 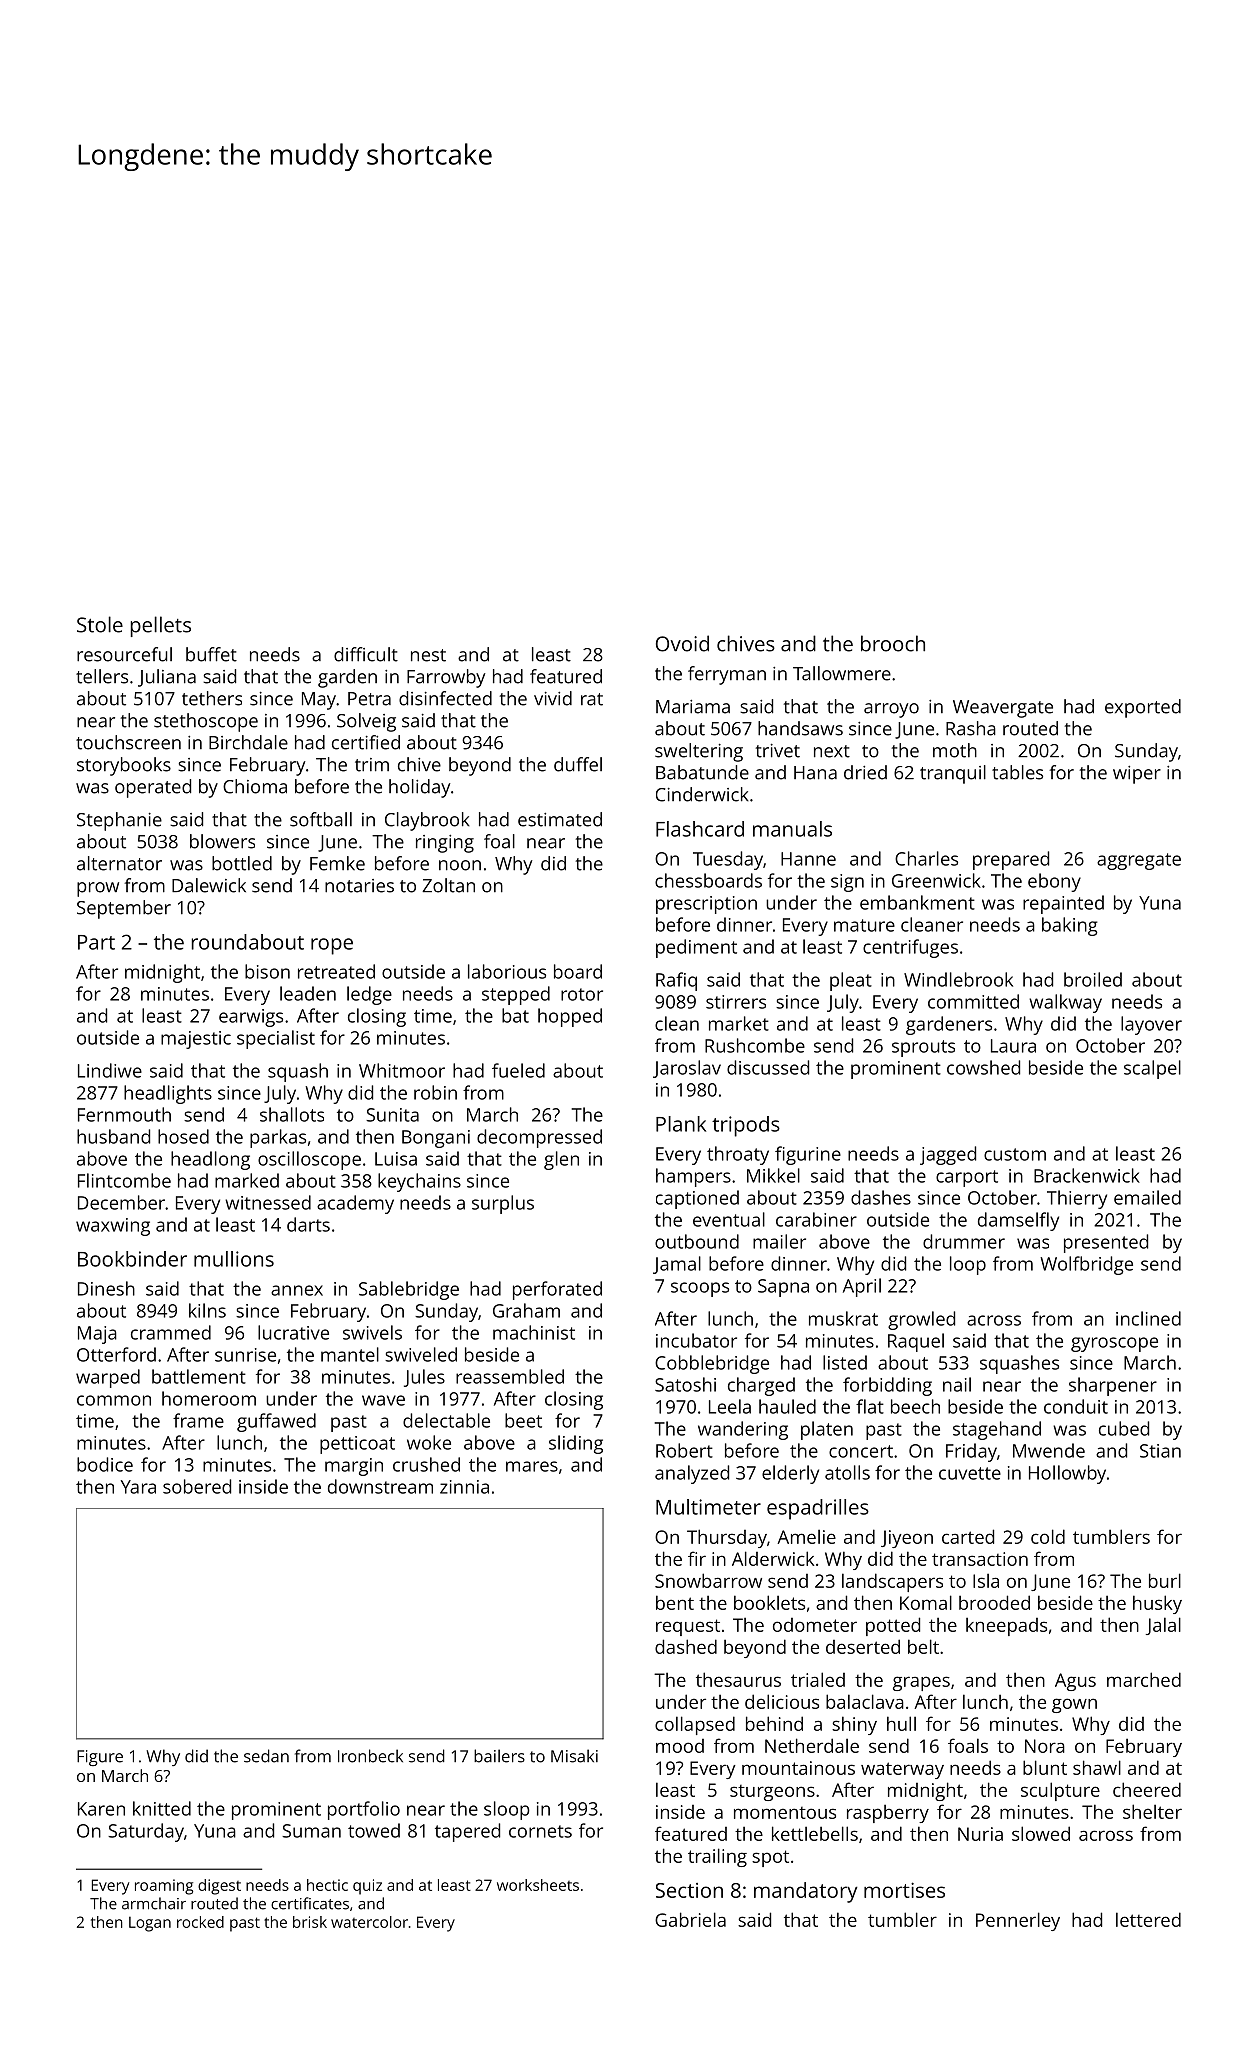 What do you see at coordinates (101, 1809) in the image?
I see `Karen` at bounding box center [101, 1809].
